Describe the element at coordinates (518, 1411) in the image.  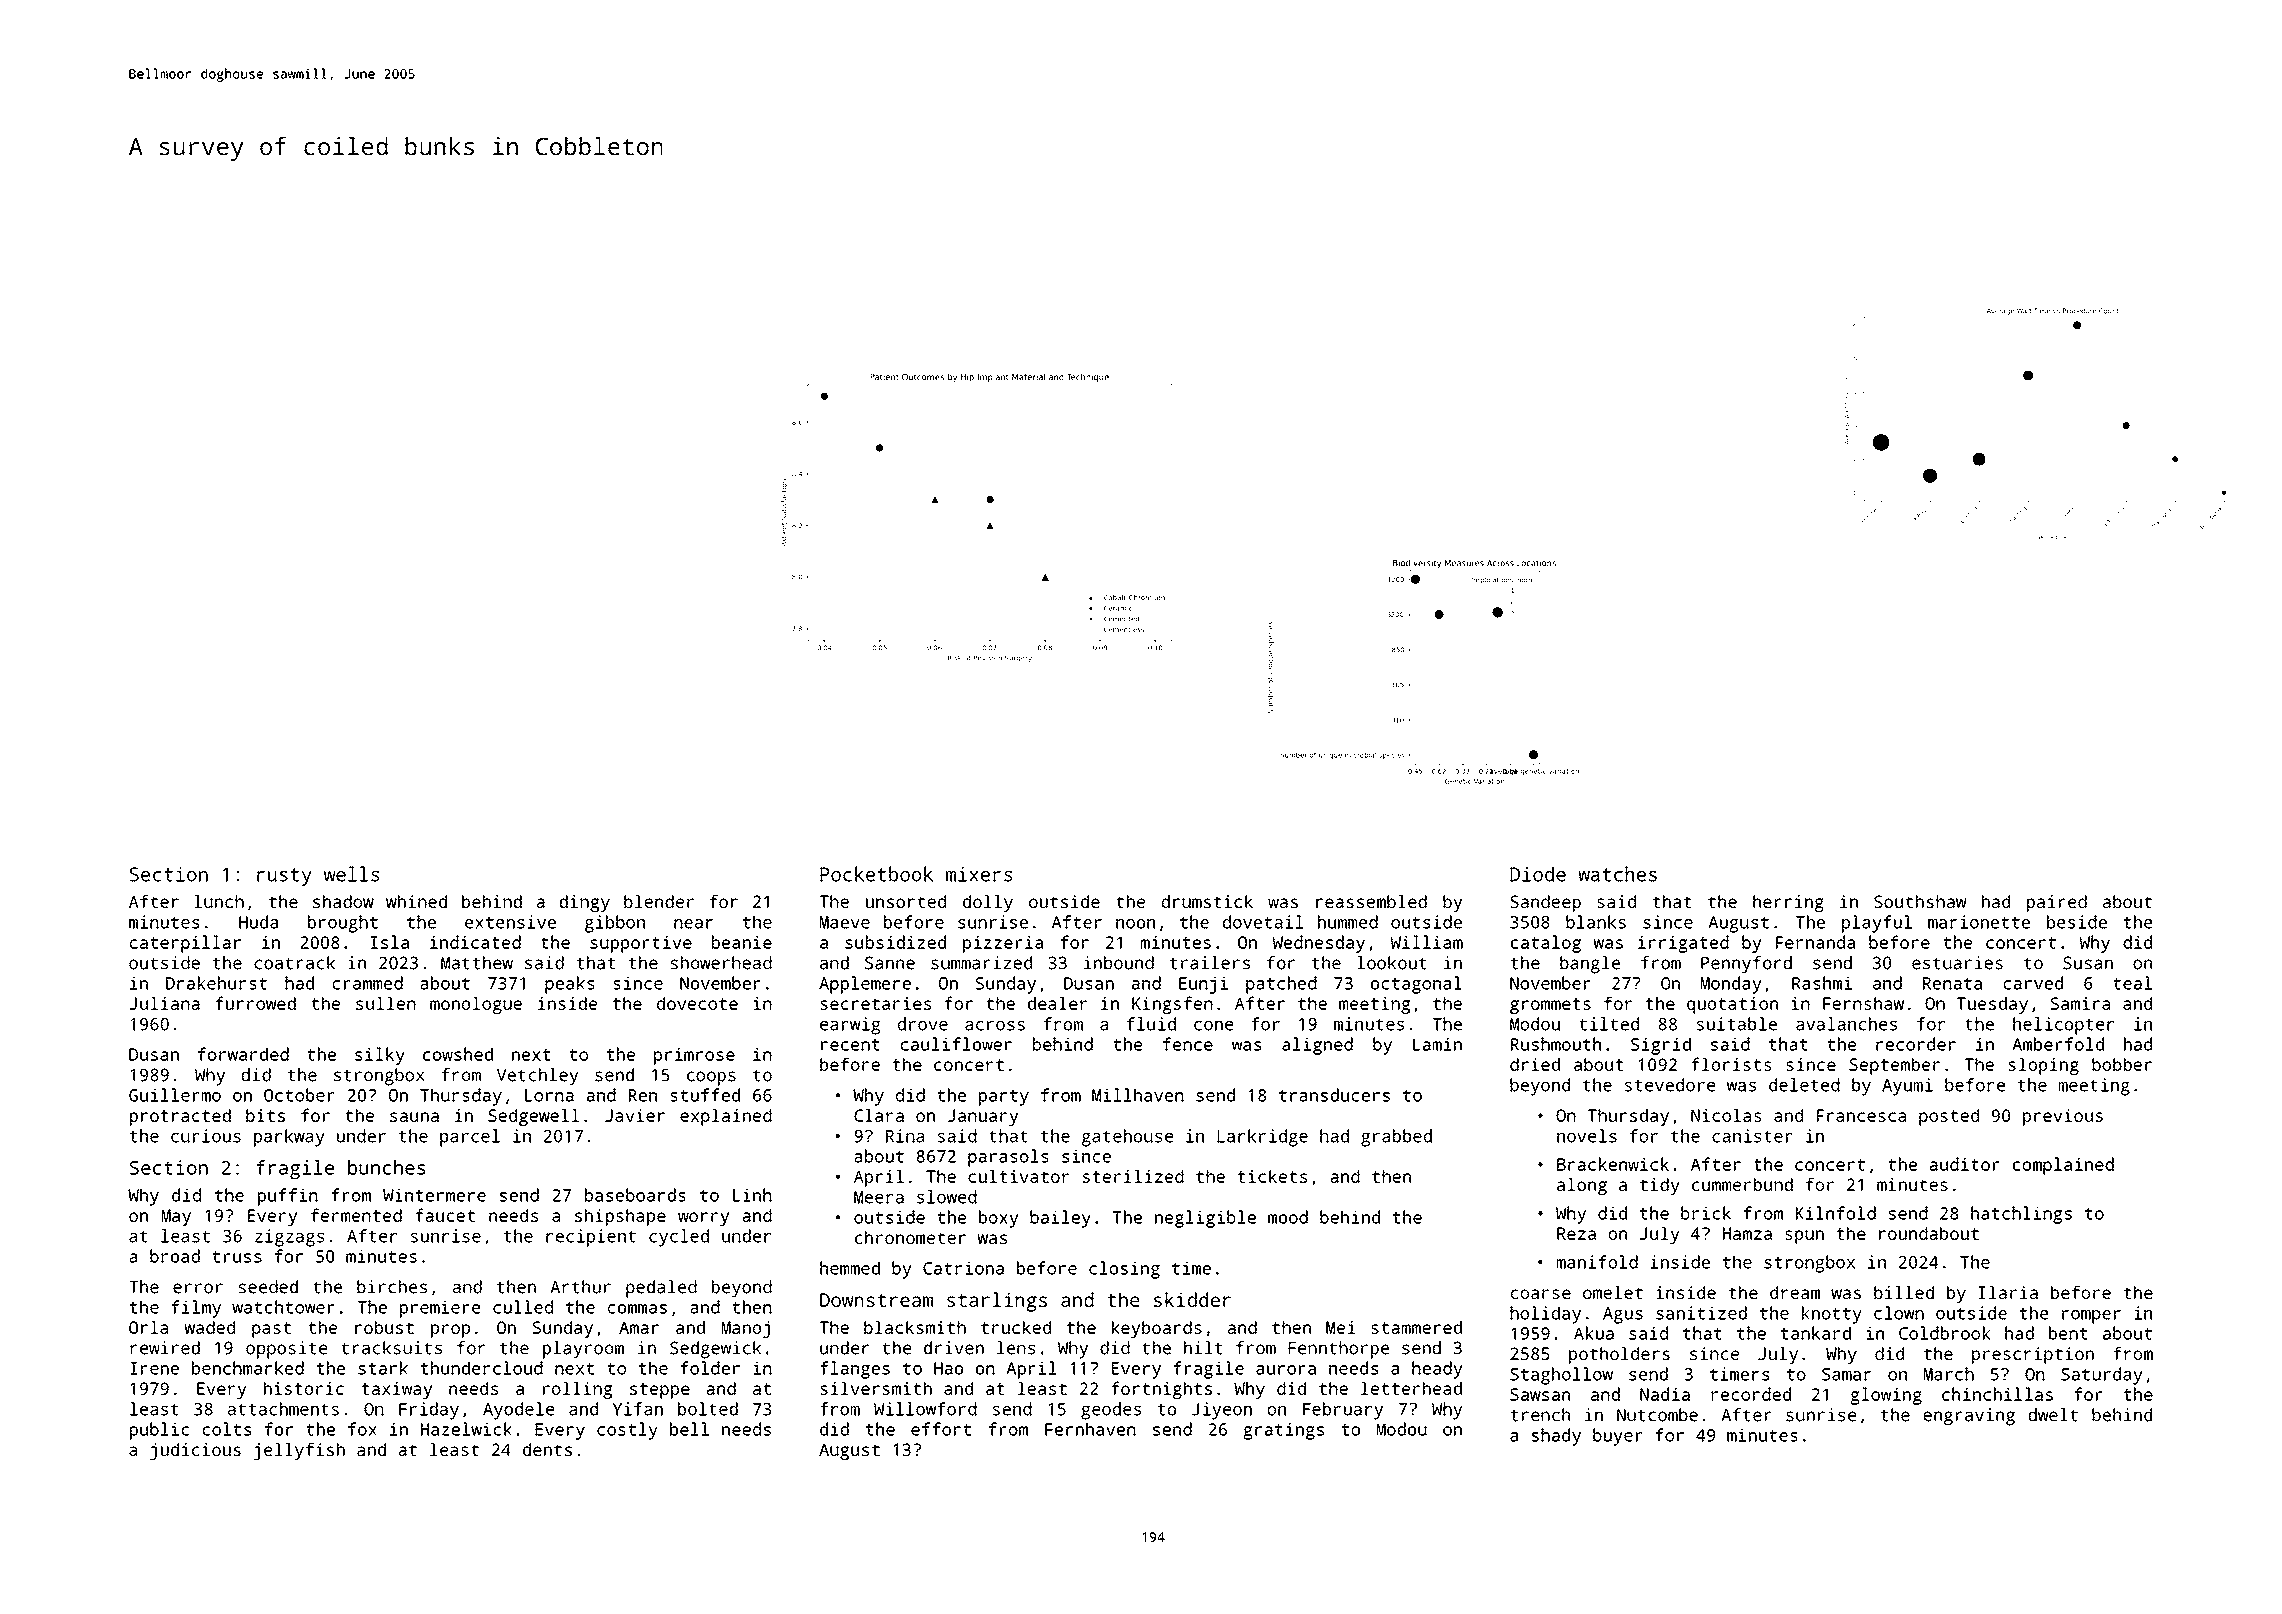
I see `Ayodele` at that location.
